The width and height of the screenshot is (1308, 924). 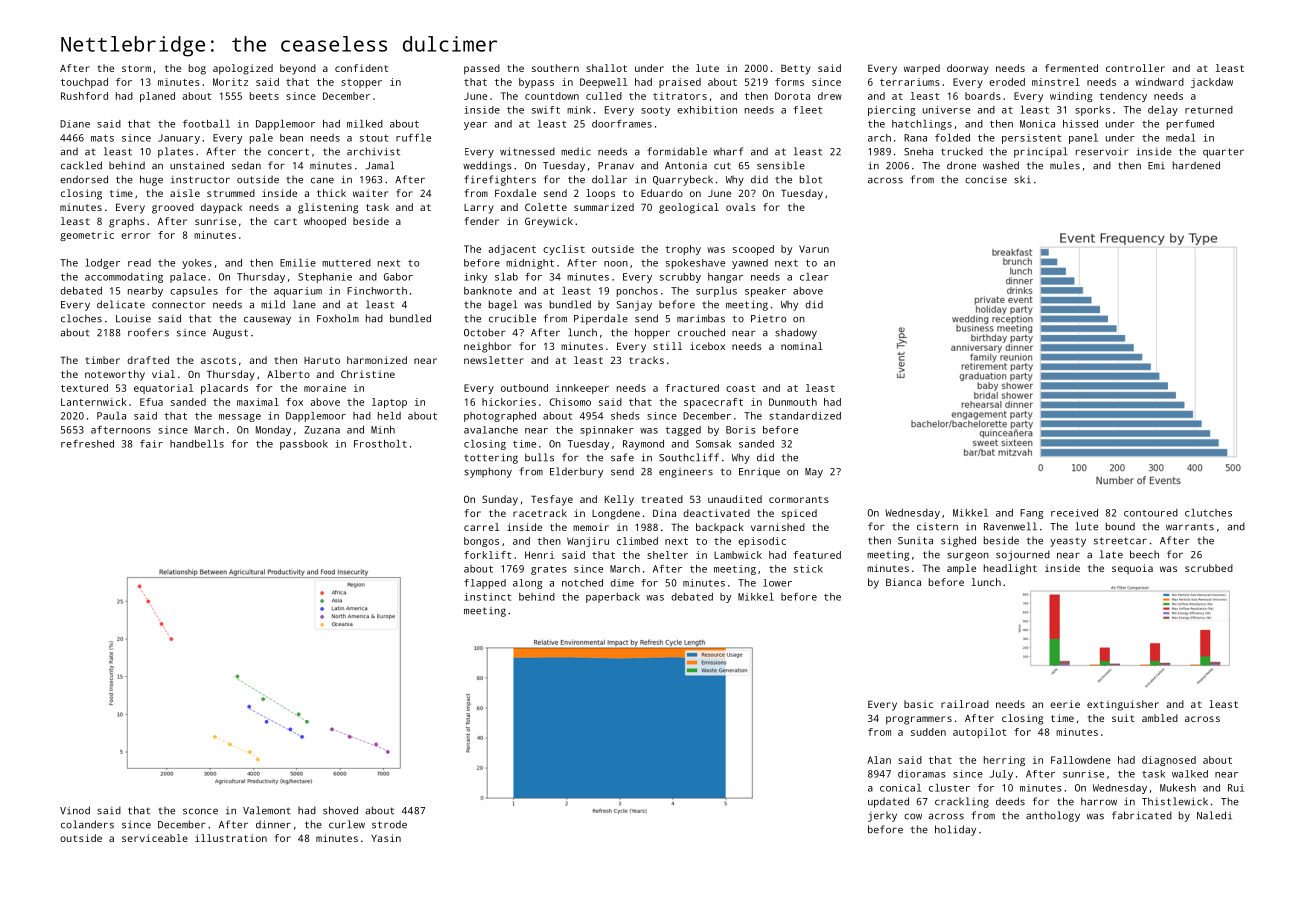 I want to click on serviceable, so click(x=155, y=838).
